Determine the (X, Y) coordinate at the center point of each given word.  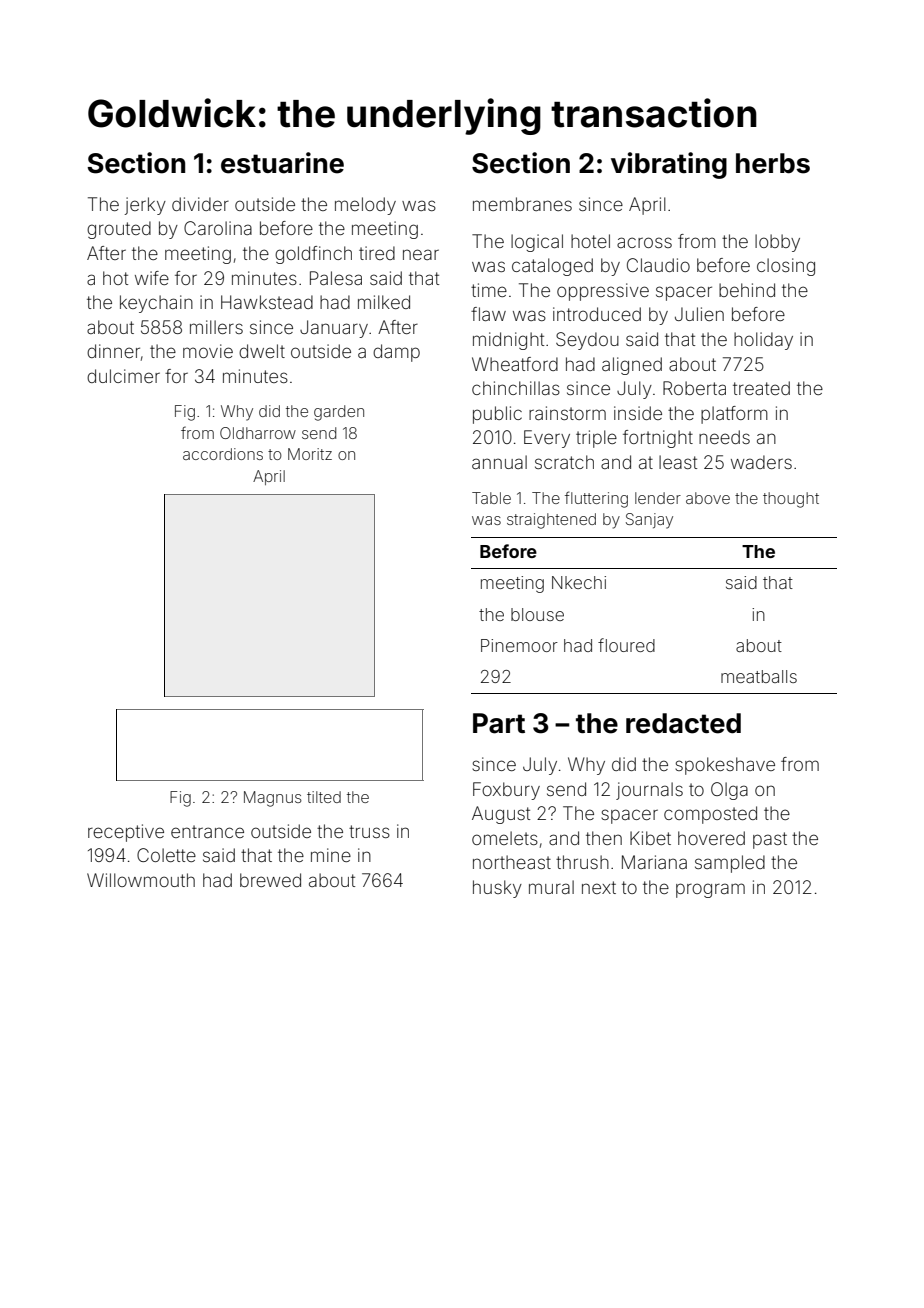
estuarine (282, 163)
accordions (223, 454)
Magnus (273, 799)
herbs (773, 163)
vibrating (669, 165)
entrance (207, 831)
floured (626, 645)
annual (499, 462)
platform (734, 415)
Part (499, 723)
